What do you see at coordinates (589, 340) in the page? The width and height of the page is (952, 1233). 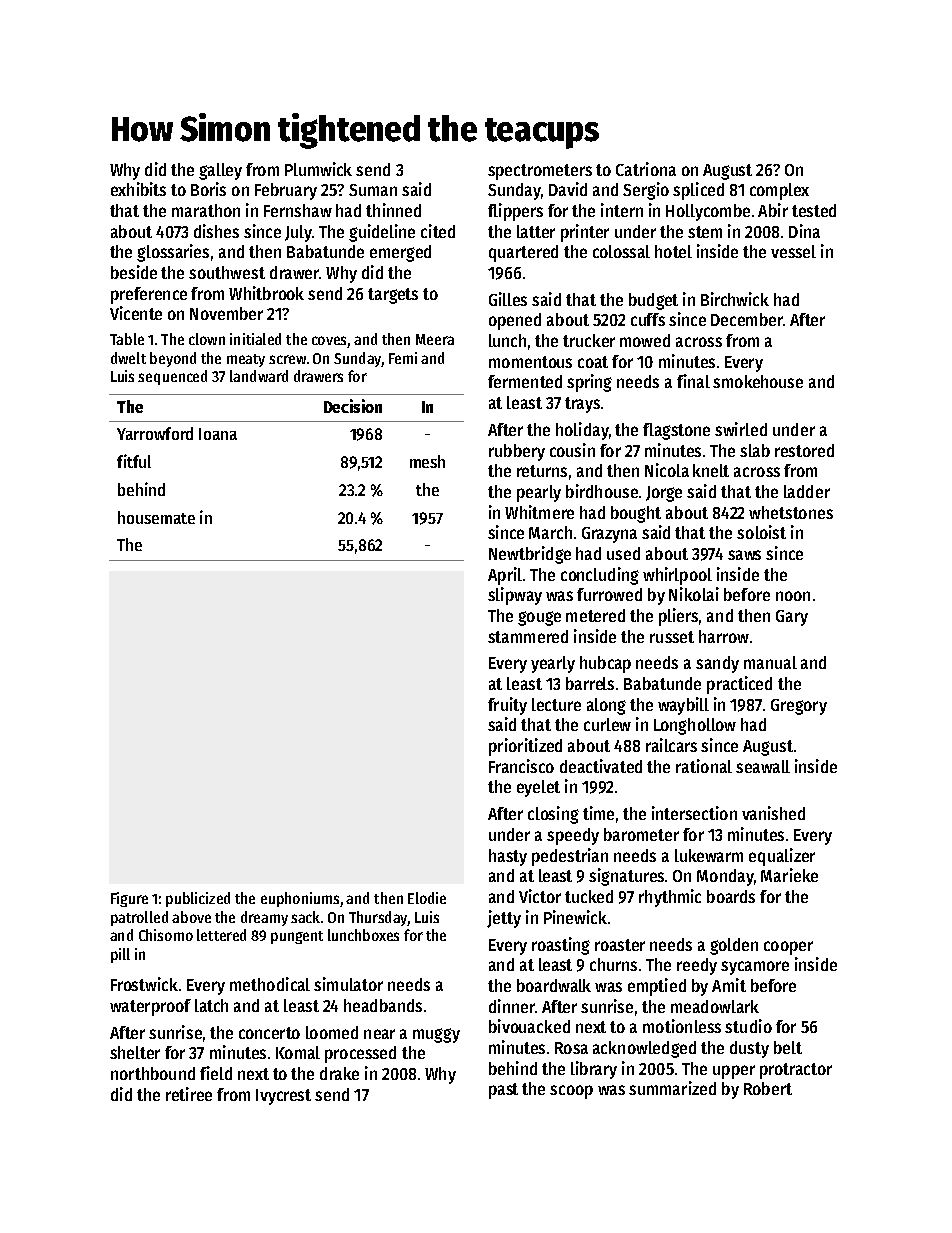 I see `trucker` at bounding box center [589, 340].
